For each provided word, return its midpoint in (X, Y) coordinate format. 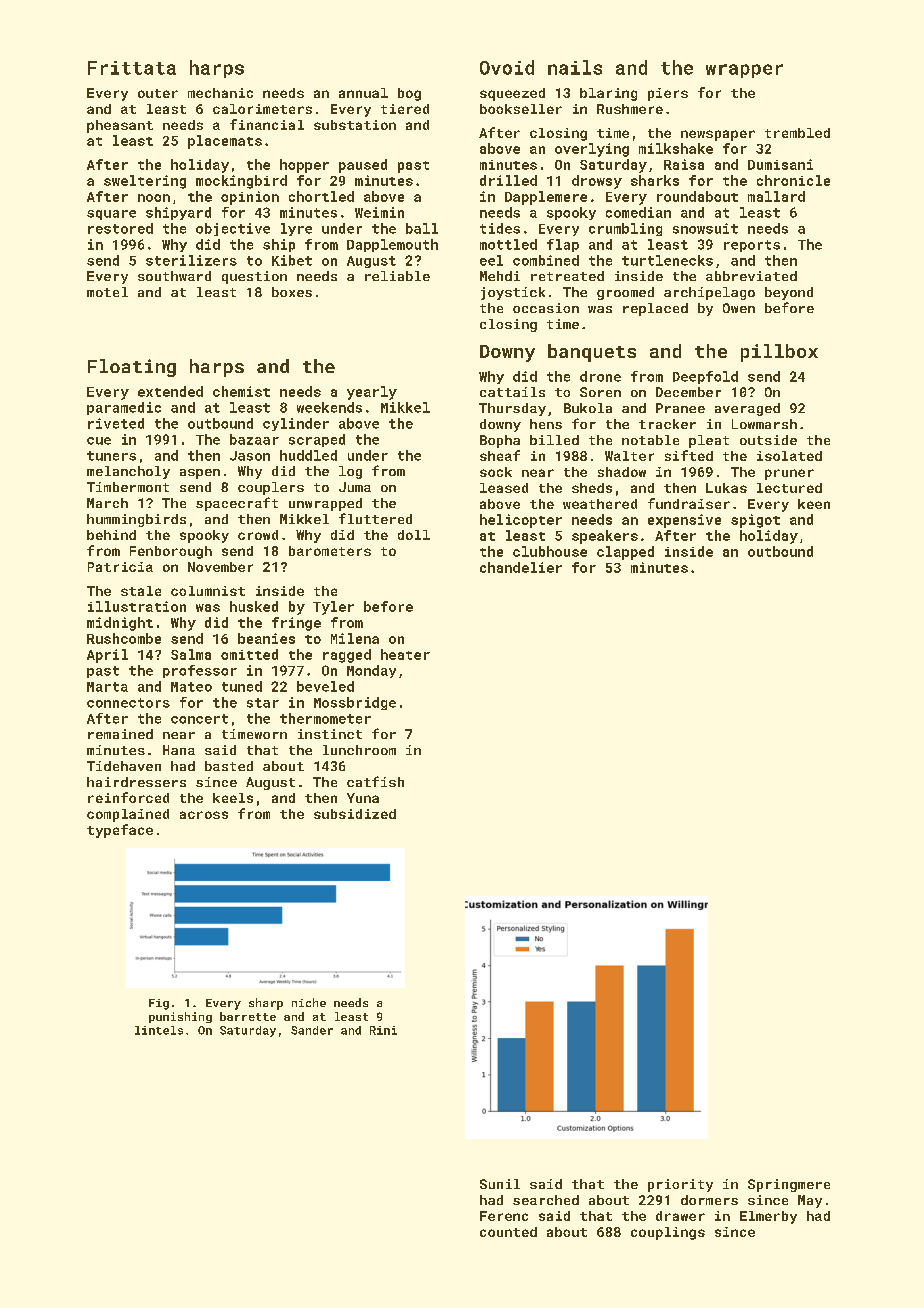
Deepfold (705, 377)
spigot (755, 521)
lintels (159, 1030)
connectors (128, 703)
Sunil (500, 1184)
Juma (355, 487)
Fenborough (171, 552)
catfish (375, 781)
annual (363, 93)
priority (680, 1185)
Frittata (132, 68)
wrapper (744, 71)
